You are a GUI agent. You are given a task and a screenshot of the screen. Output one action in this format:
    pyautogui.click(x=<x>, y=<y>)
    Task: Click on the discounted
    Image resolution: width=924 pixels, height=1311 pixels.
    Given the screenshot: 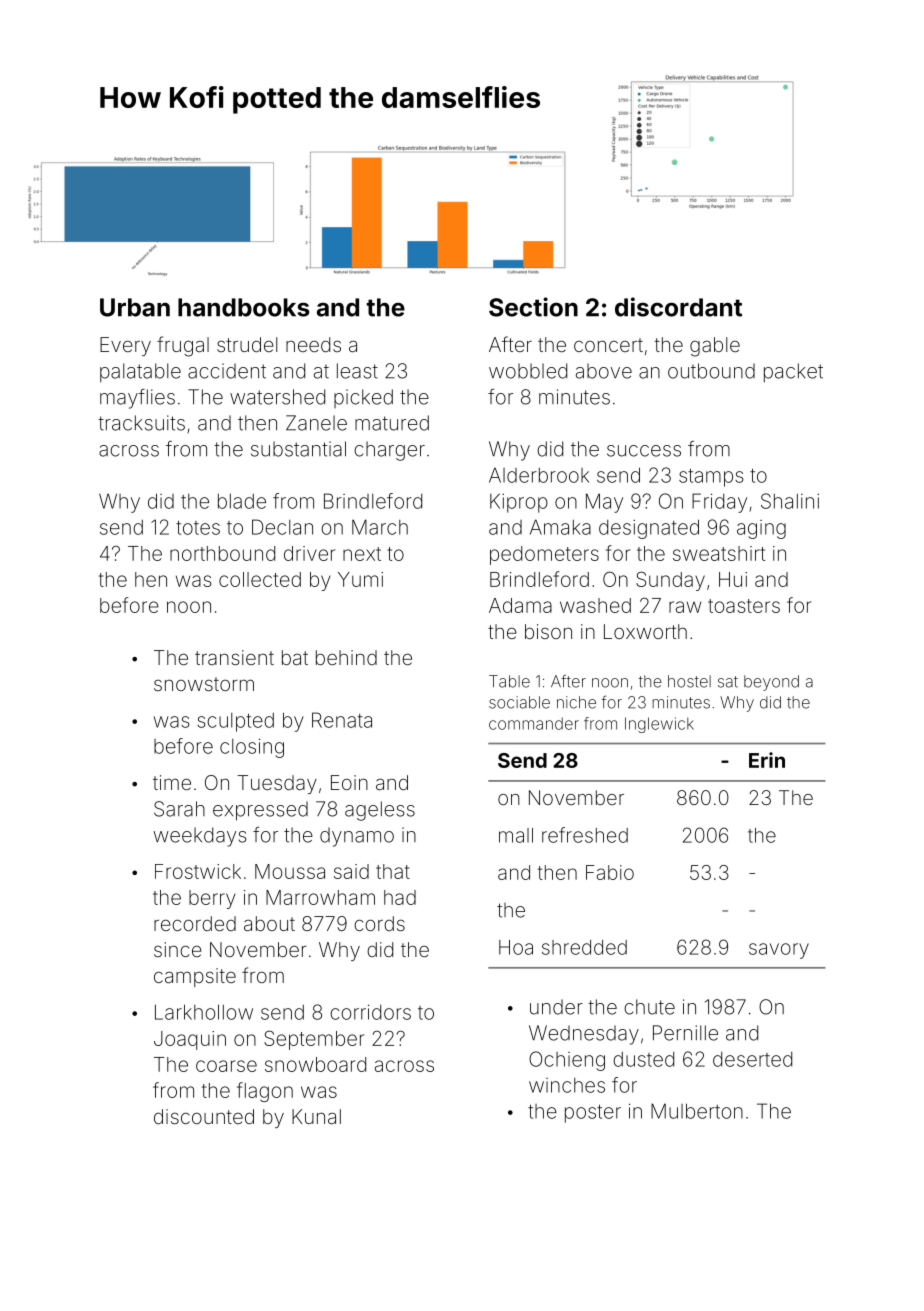 What is the action you would take?
    pyautogui.click(x=204, y=1116)
